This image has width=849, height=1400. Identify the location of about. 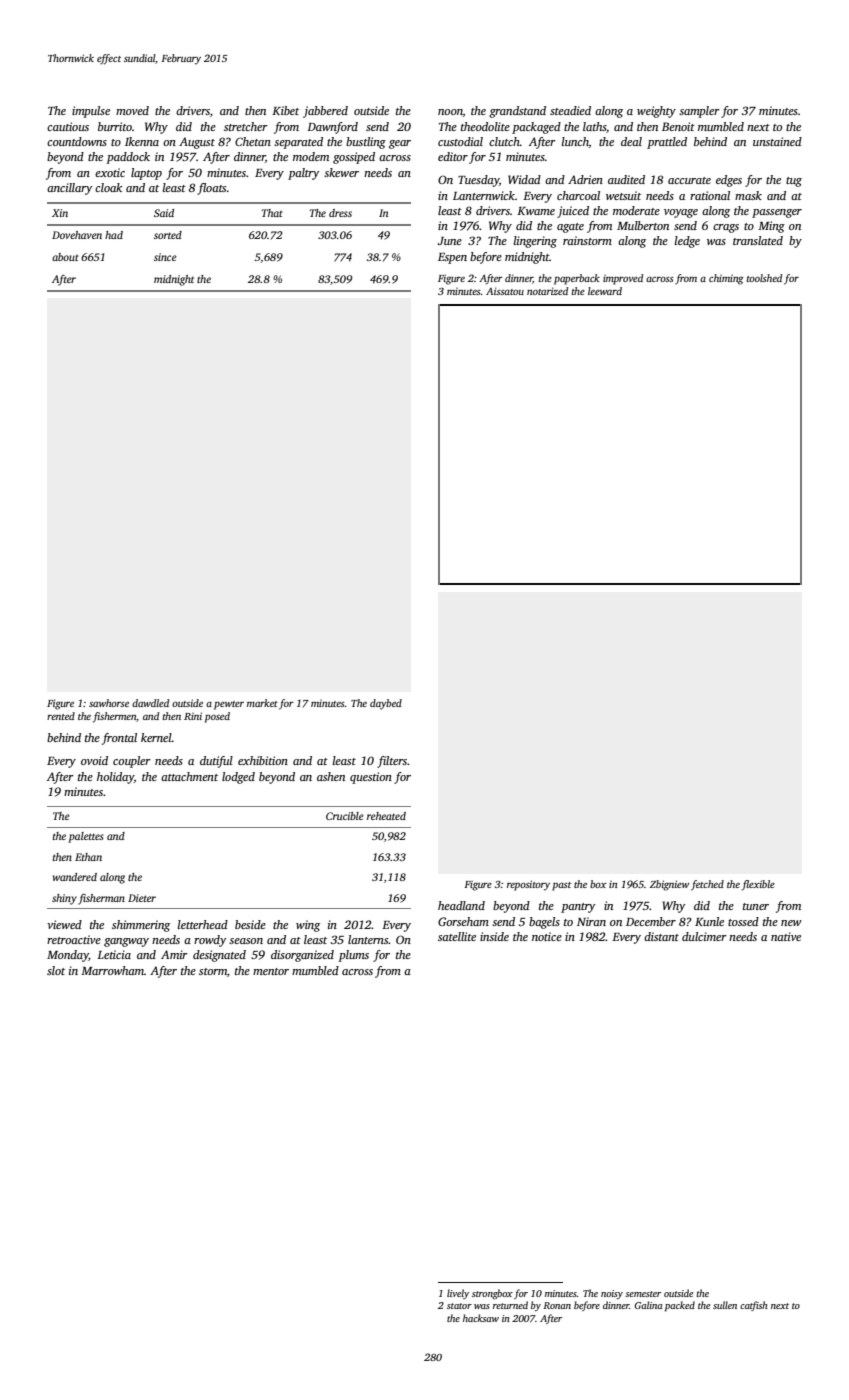
(65, 257).
